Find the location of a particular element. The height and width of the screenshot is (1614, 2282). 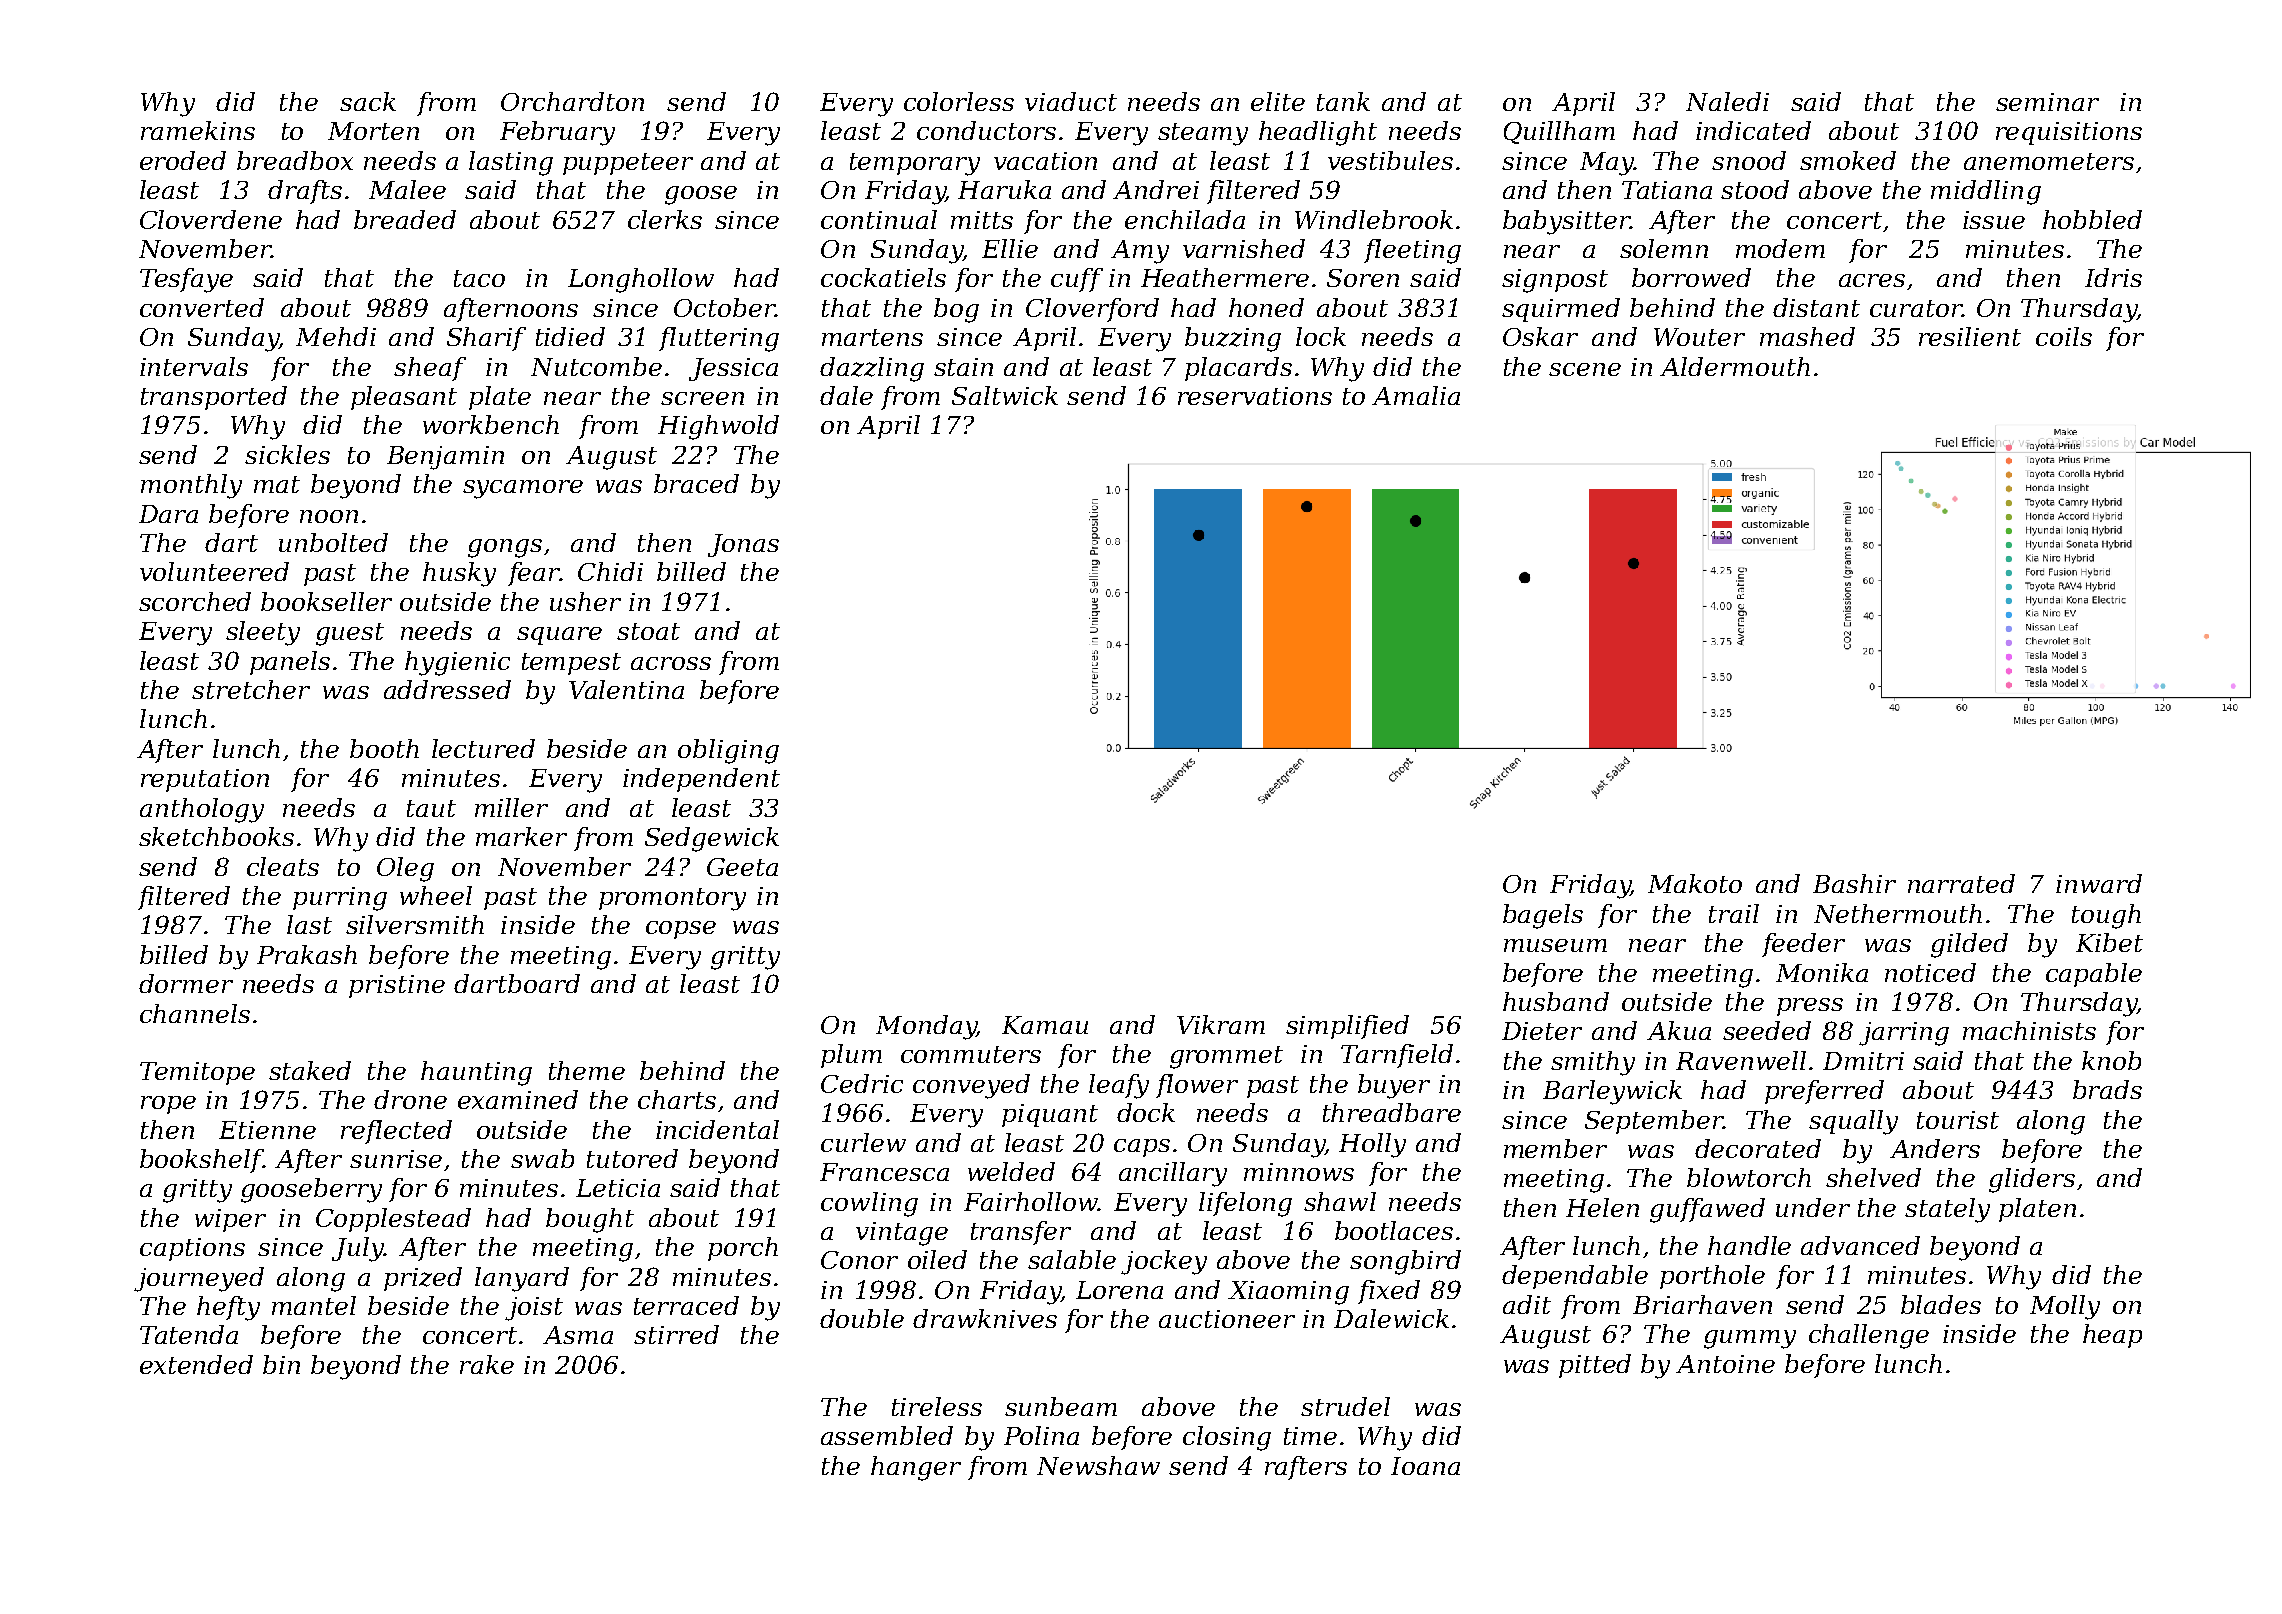

narrated is located at coordinates (1961, 883).
